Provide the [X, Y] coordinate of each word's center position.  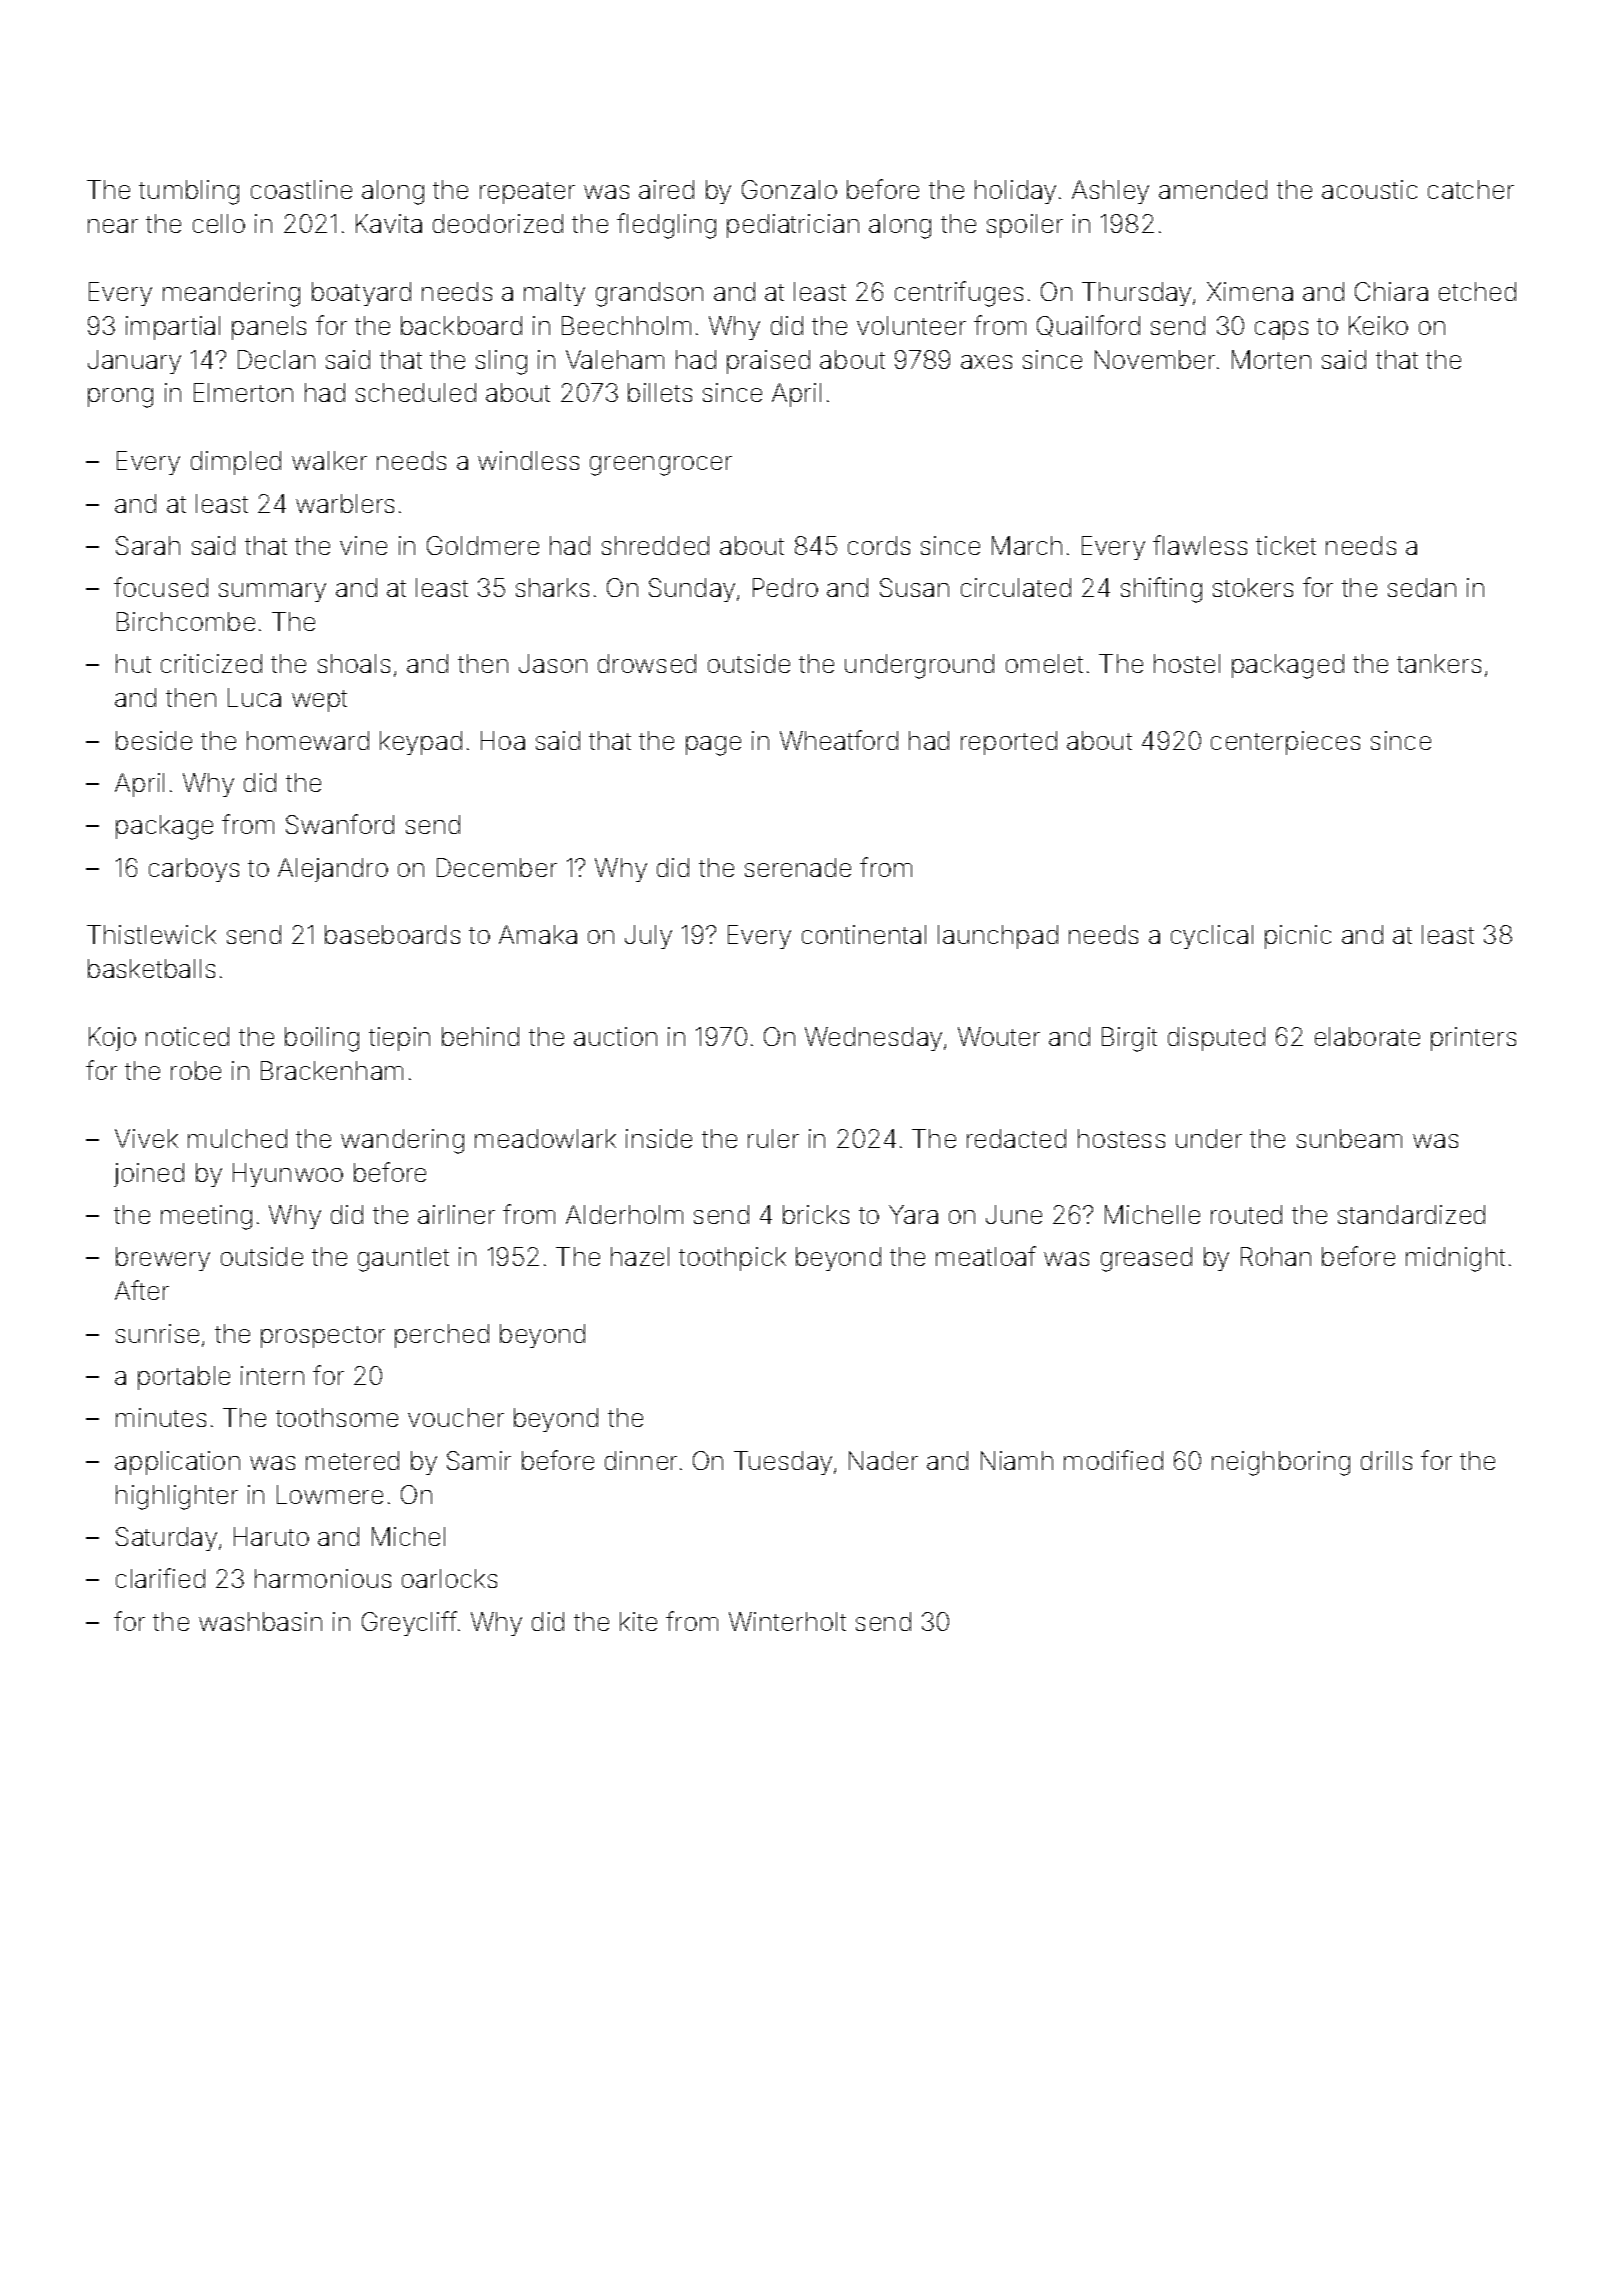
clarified [160, 1578]
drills [1386, 1460]
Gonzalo [789, 189]
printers [1473, 1039]
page [713, 746]
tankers [1439, 663]
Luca [254, 697]
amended [1213, 189]
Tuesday [783, 1463]
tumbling [189, 192]
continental [864, 934]
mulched [237, 1138]
